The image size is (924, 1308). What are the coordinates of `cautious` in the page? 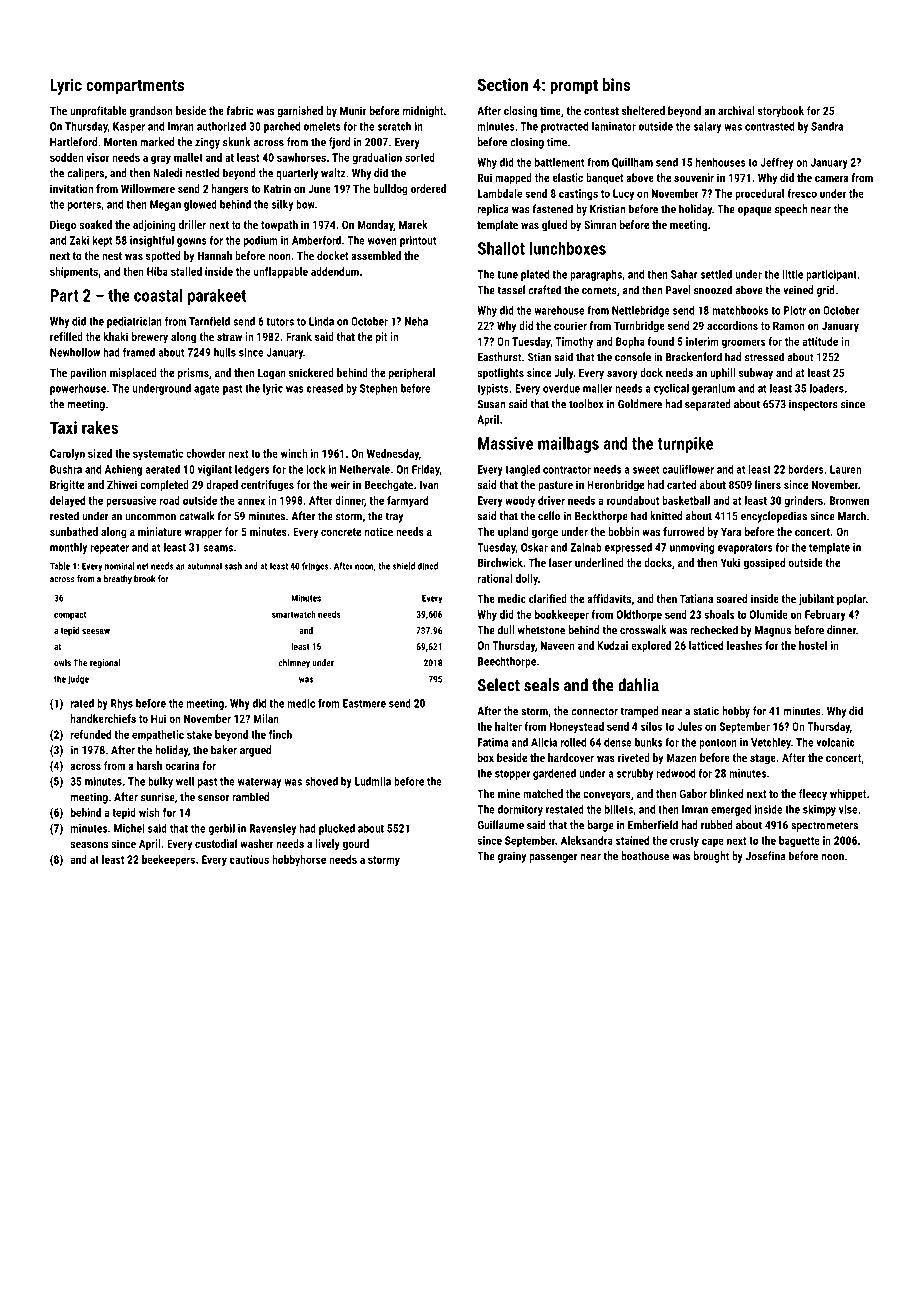 It's located at (249, 859).
